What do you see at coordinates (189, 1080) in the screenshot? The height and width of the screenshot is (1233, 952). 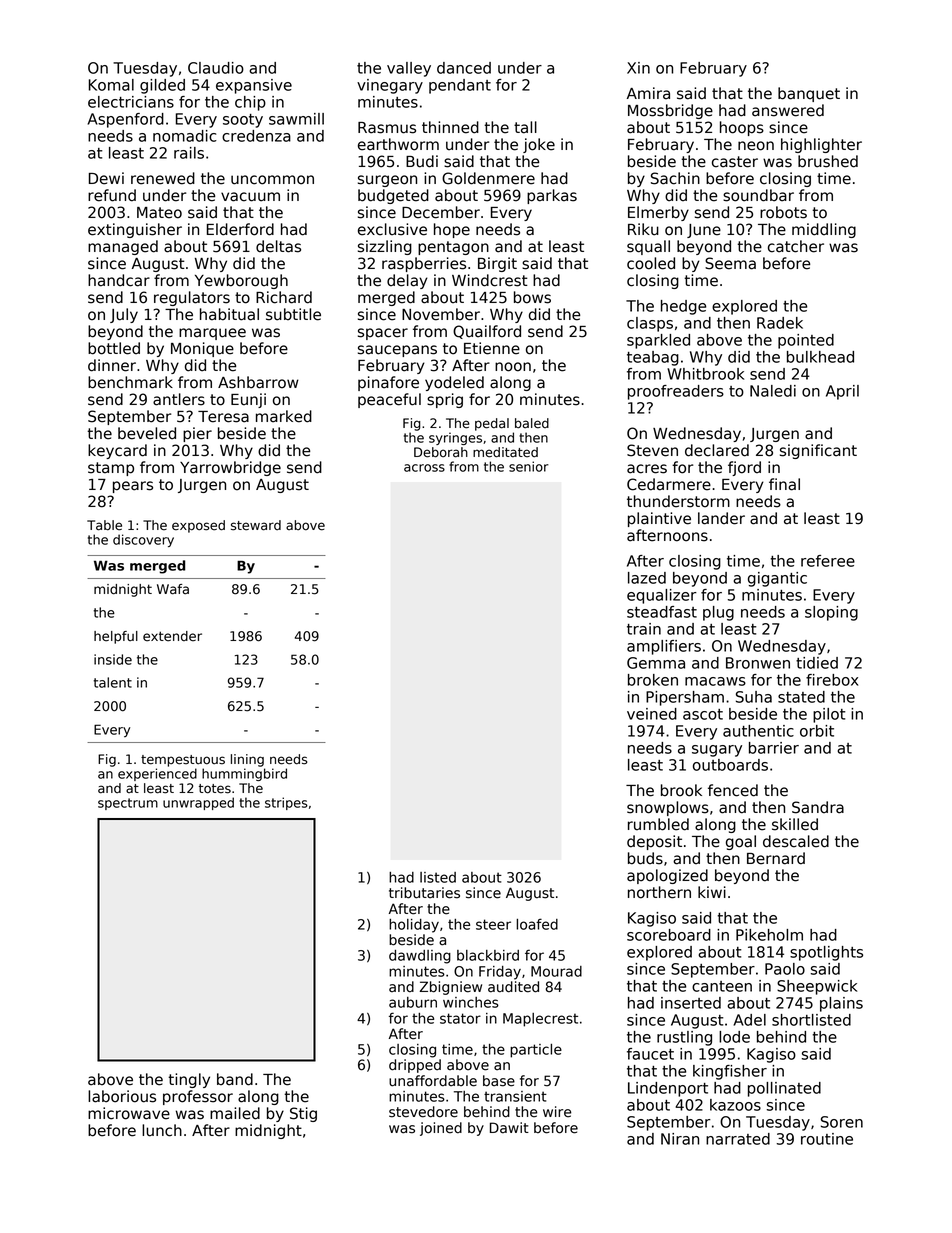 I see `tingly` at bounding box center [189, 1080].
